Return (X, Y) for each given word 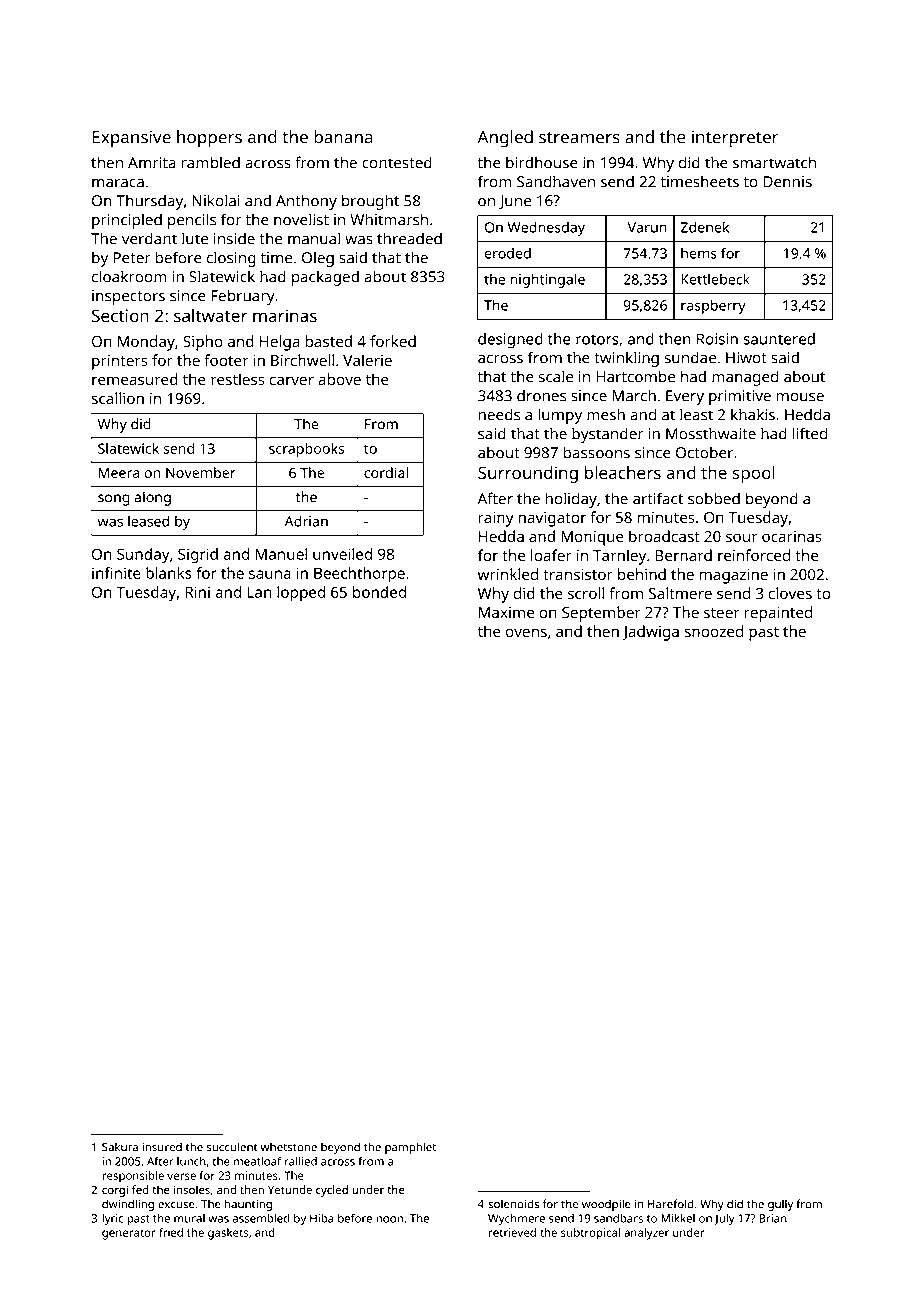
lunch (191, 1161)
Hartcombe (635, 376)
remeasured (135, 379)
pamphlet (410, 1148)
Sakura (120, 1147)
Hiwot (746, 358)
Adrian (306, 521)
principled (127, 221)
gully (780, 1205)
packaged (325, 278)
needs (499, 414)
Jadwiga (651, 633)
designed (510, 340)
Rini (197, 592)
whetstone (288, 1147)
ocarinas (792, 536)
